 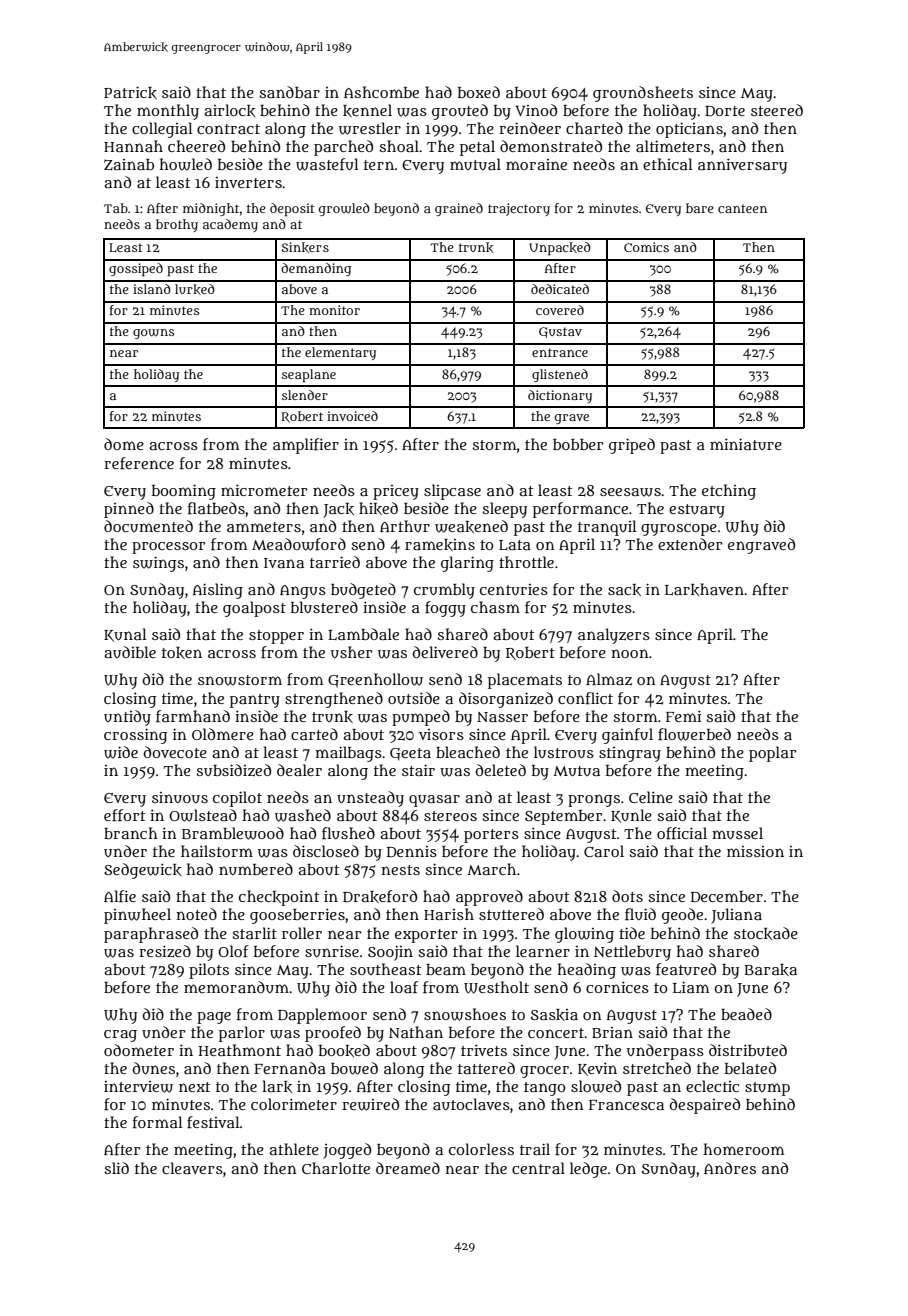 What do you see at coordinates (536, 110) in the screenshot?
I see `Vinod` at bounding box center [536, 110].
